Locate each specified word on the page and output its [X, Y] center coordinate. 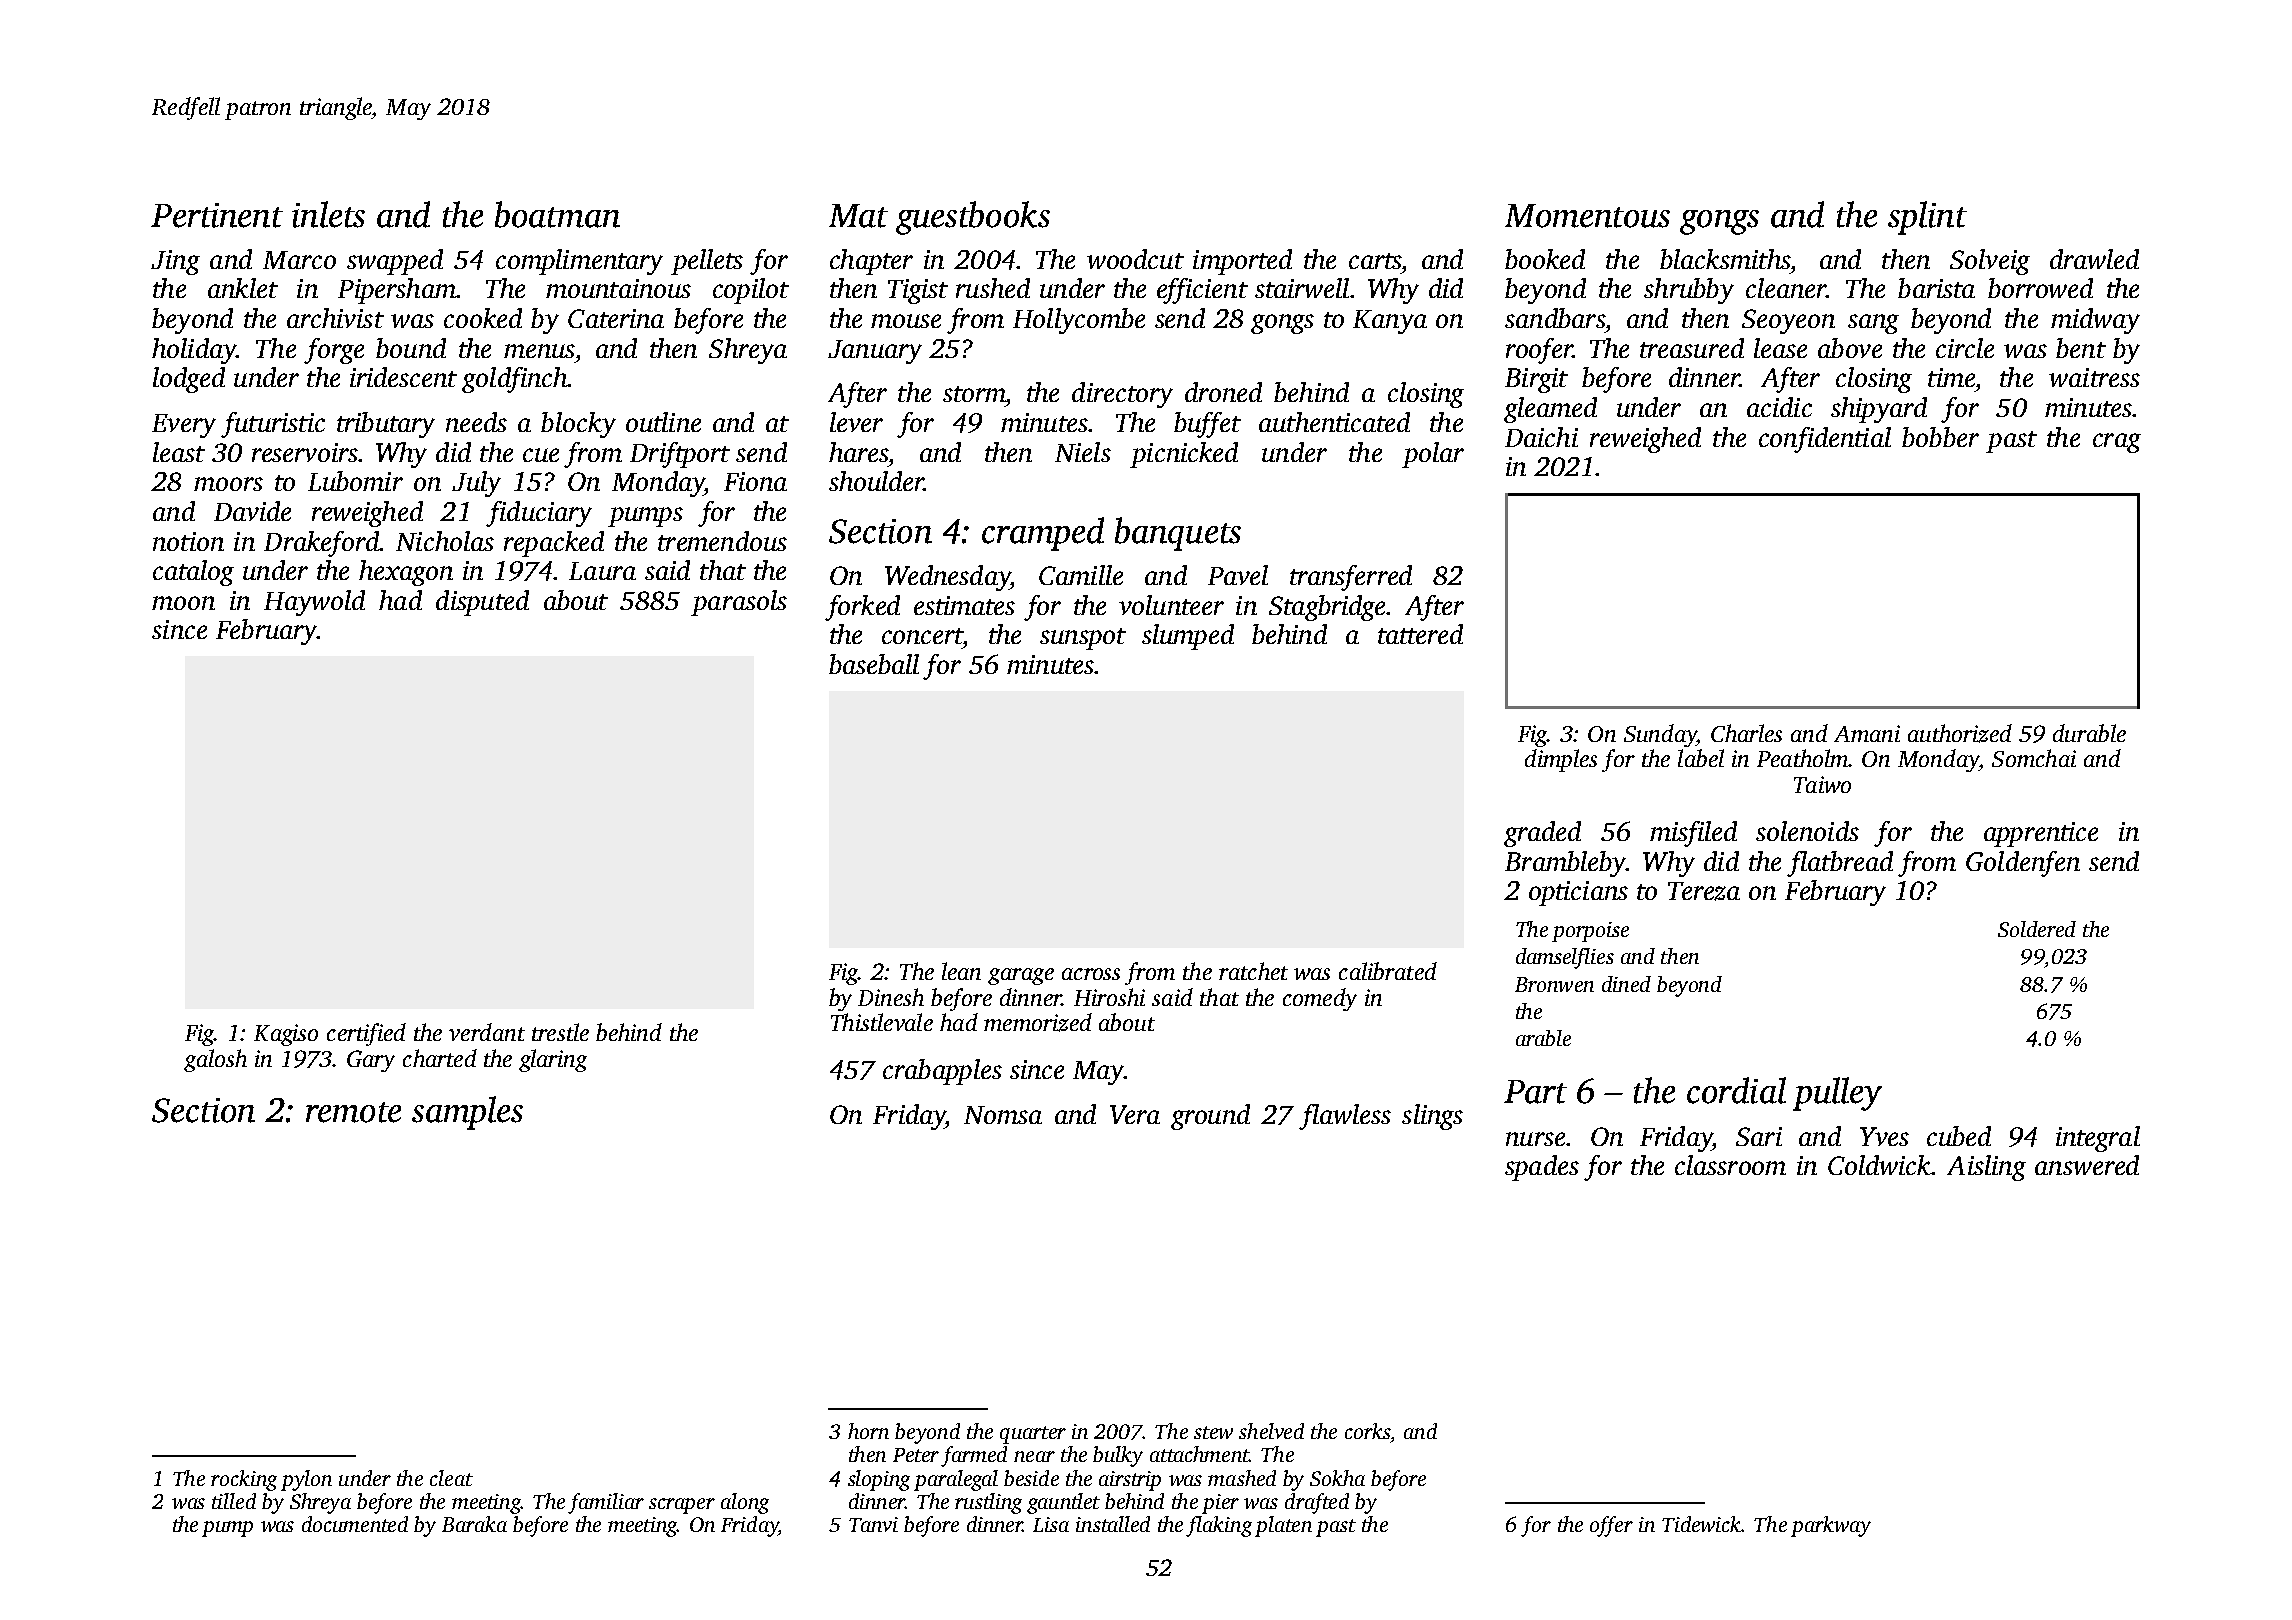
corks [1367, 1431]
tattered [1420, 634]
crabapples [942, 1072]
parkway [1831, 1526]
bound [411, 348]
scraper [682, 1506]
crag [2117, 443]
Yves [1884, 1136]
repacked [554, 544]
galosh [215, 1060]
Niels [1083, 452]
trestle [560, 1032]
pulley [1837, 1094]
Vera [1135, 1114]
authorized [1960, 733]
